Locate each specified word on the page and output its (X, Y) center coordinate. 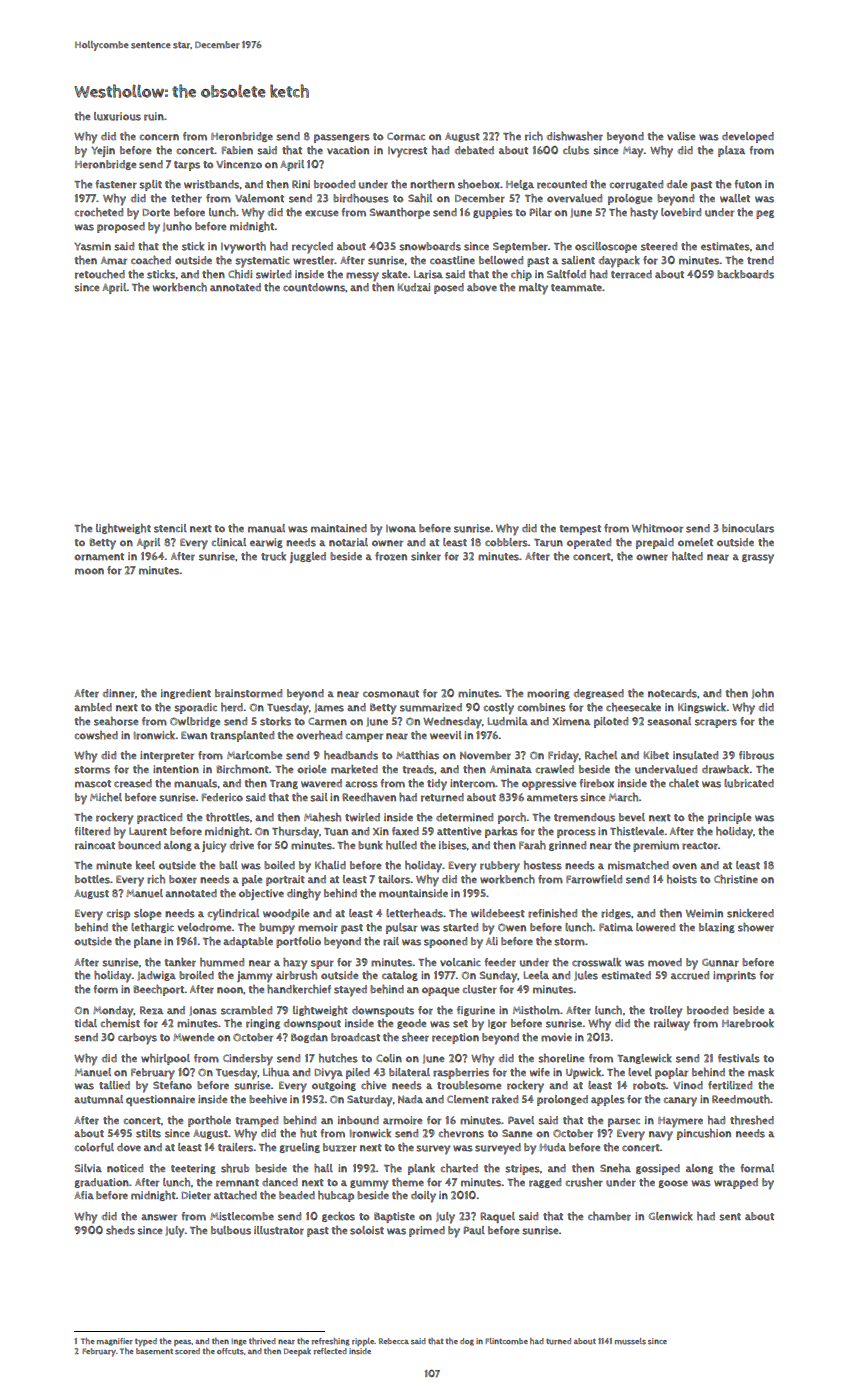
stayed (350, 991)
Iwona (401, 529)
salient (578, 260)
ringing (263, 1024)
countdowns (314, 287)
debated (474, 150)
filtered (92, 831)
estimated (626, 975)
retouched (100, 274)
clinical (229, 542)
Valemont (259, 198)
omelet (695, 542)
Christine (736, 879)
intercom (472, 783)
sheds (120, 1230)
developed (748, 137)
